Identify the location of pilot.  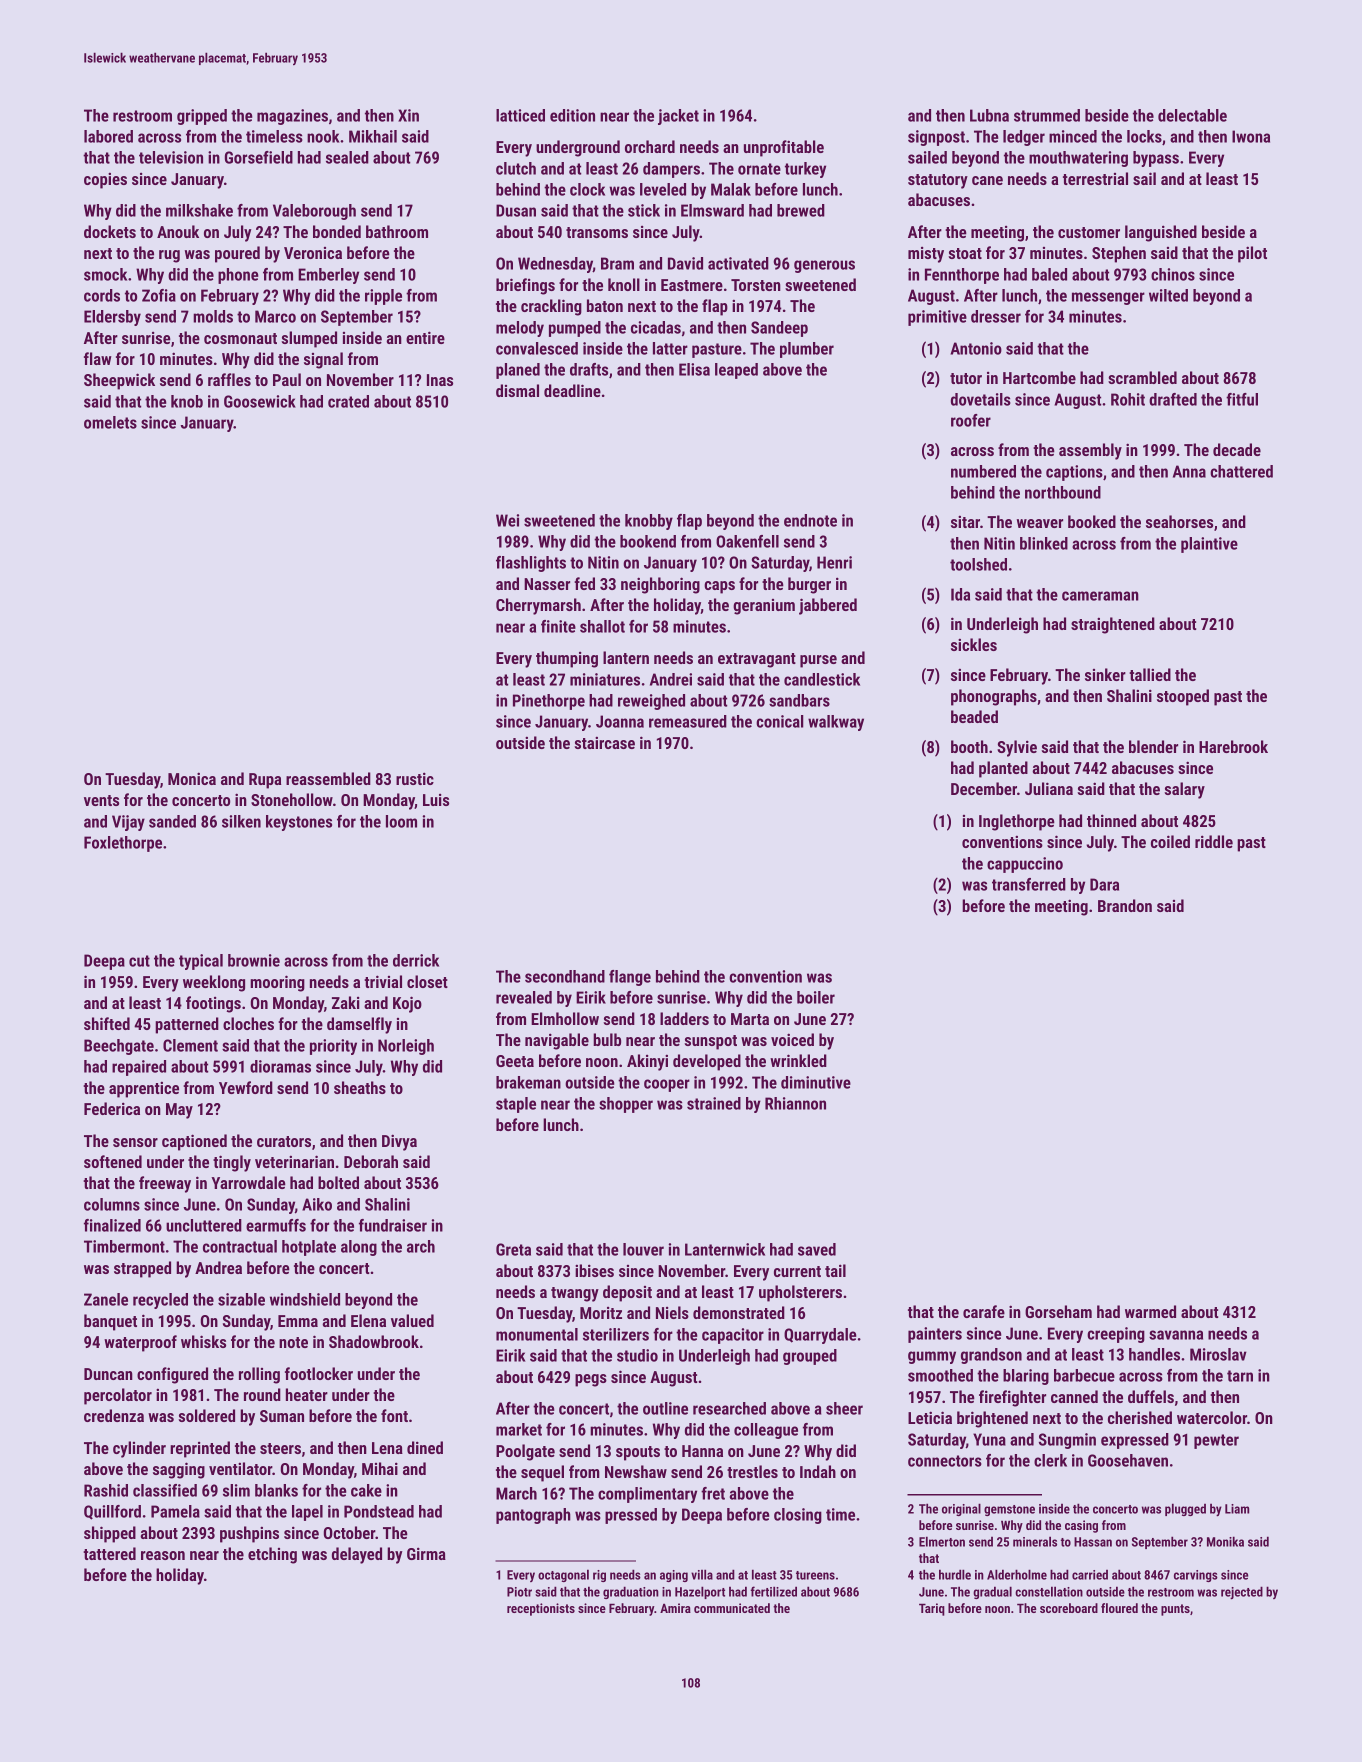
(1252, 254).
